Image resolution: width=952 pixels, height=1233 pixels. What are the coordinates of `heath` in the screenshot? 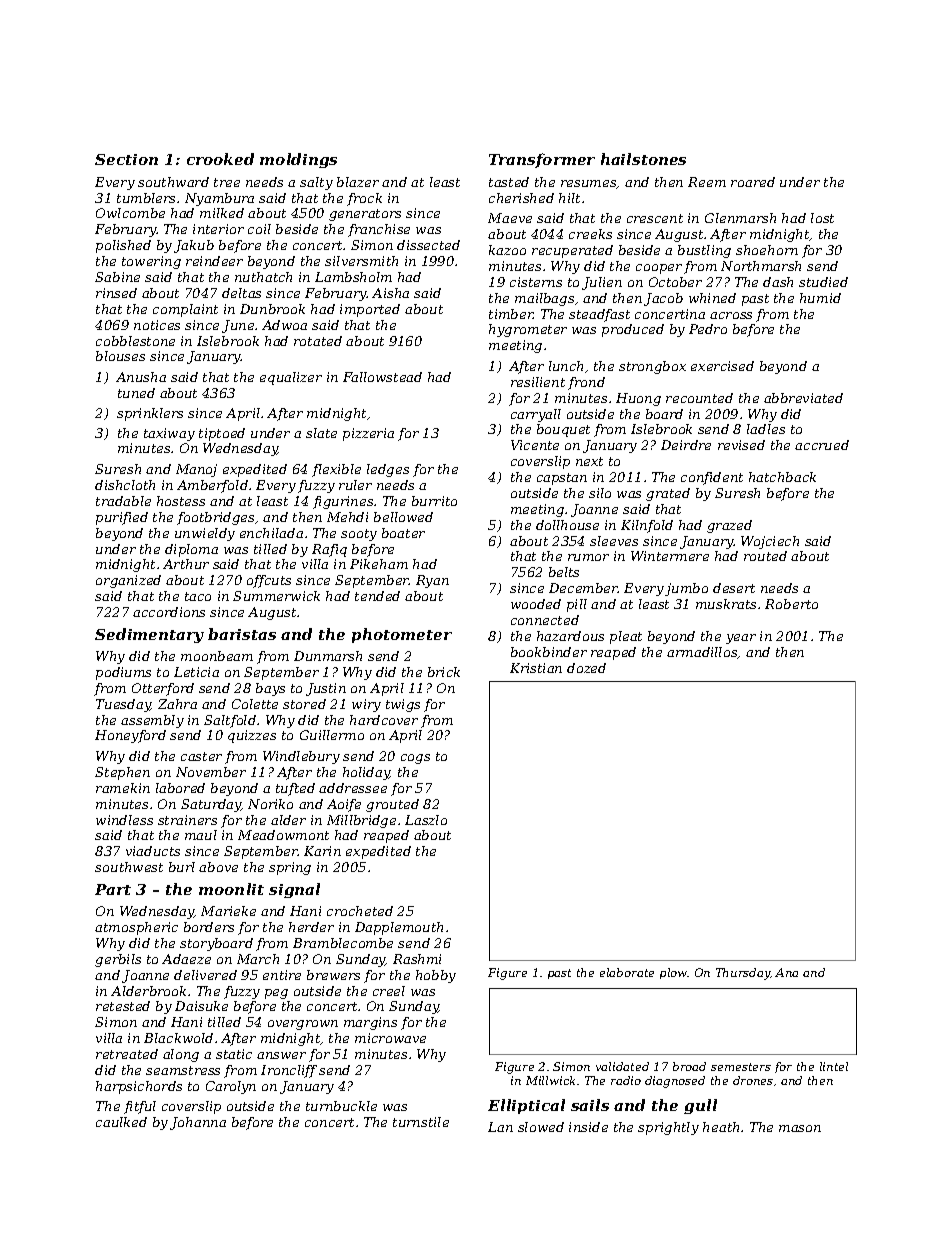 It's located at (721, 1127).
